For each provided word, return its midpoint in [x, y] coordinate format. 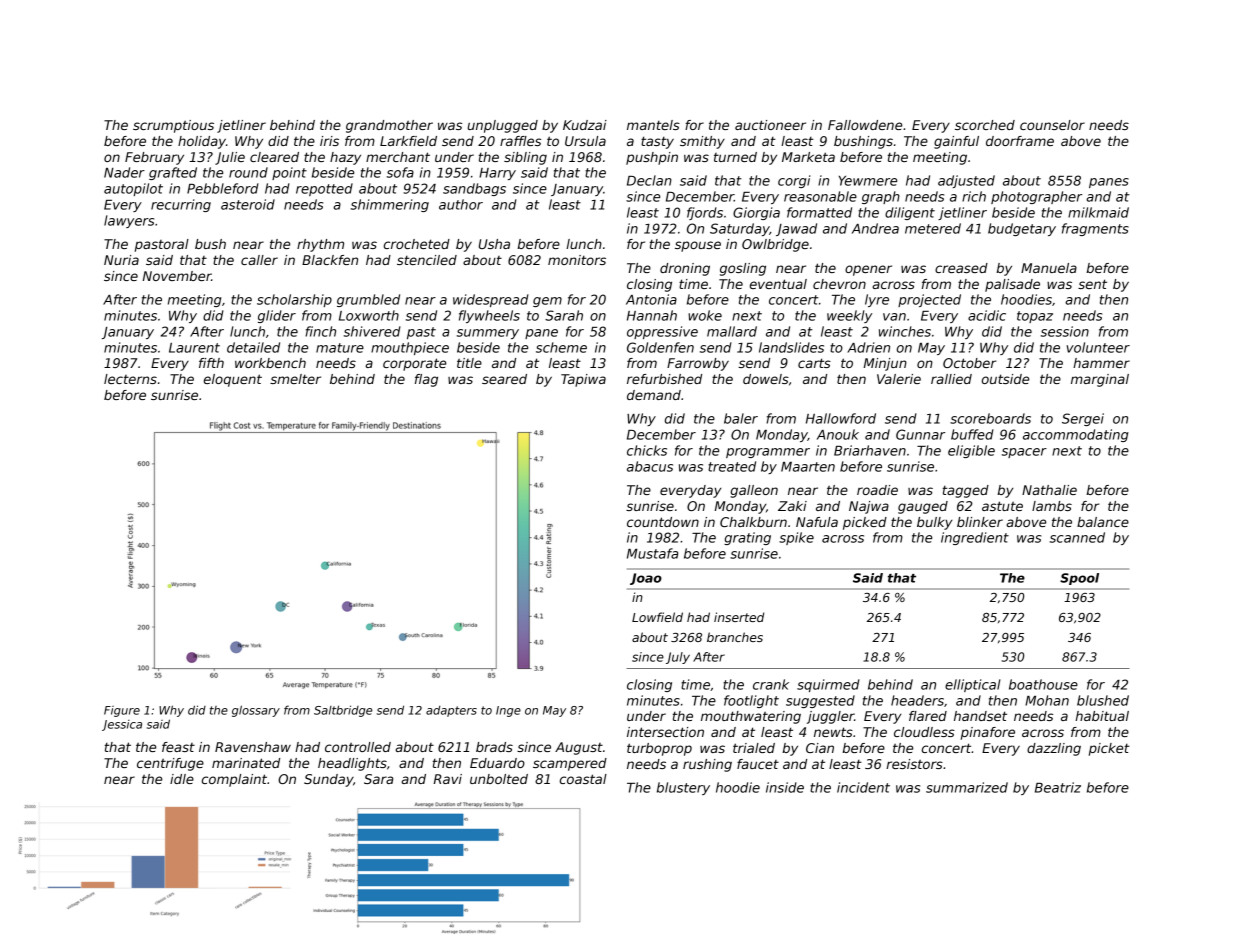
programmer [768, 453]
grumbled [368, 300]
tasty [657, 142]
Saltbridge [343, 711]
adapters [451, 711]
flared [928, 716]
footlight [751, 701]
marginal [1100, 380]
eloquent [233, 380]
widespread [491, 300]
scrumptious [173, 126]
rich [974, 196]
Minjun [885, 364]
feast [178, 747]
